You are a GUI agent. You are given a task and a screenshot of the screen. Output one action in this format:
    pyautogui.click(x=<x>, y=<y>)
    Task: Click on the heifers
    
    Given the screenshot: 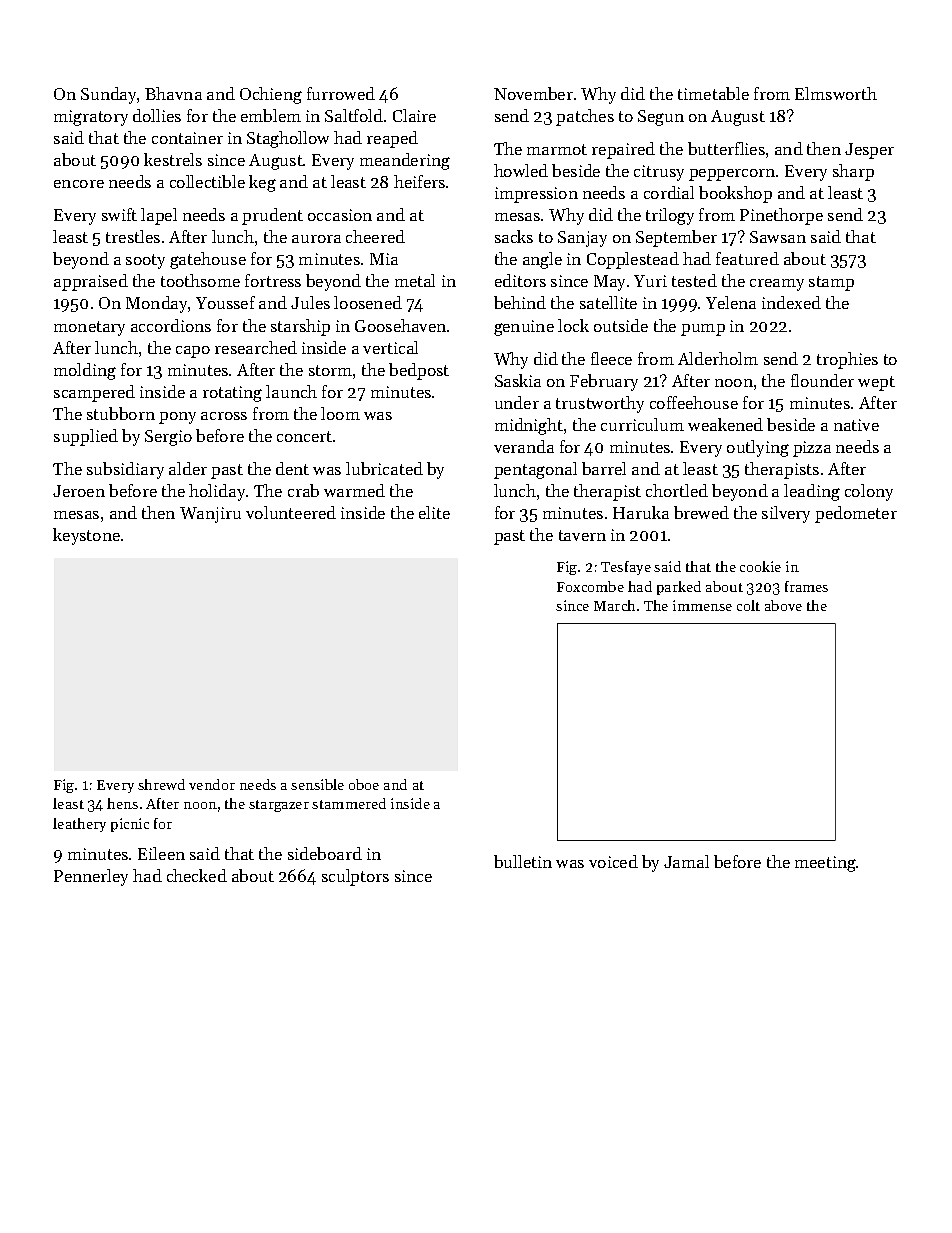 What is the action you would take?
    pyautogui.click(x=419, y=181)
